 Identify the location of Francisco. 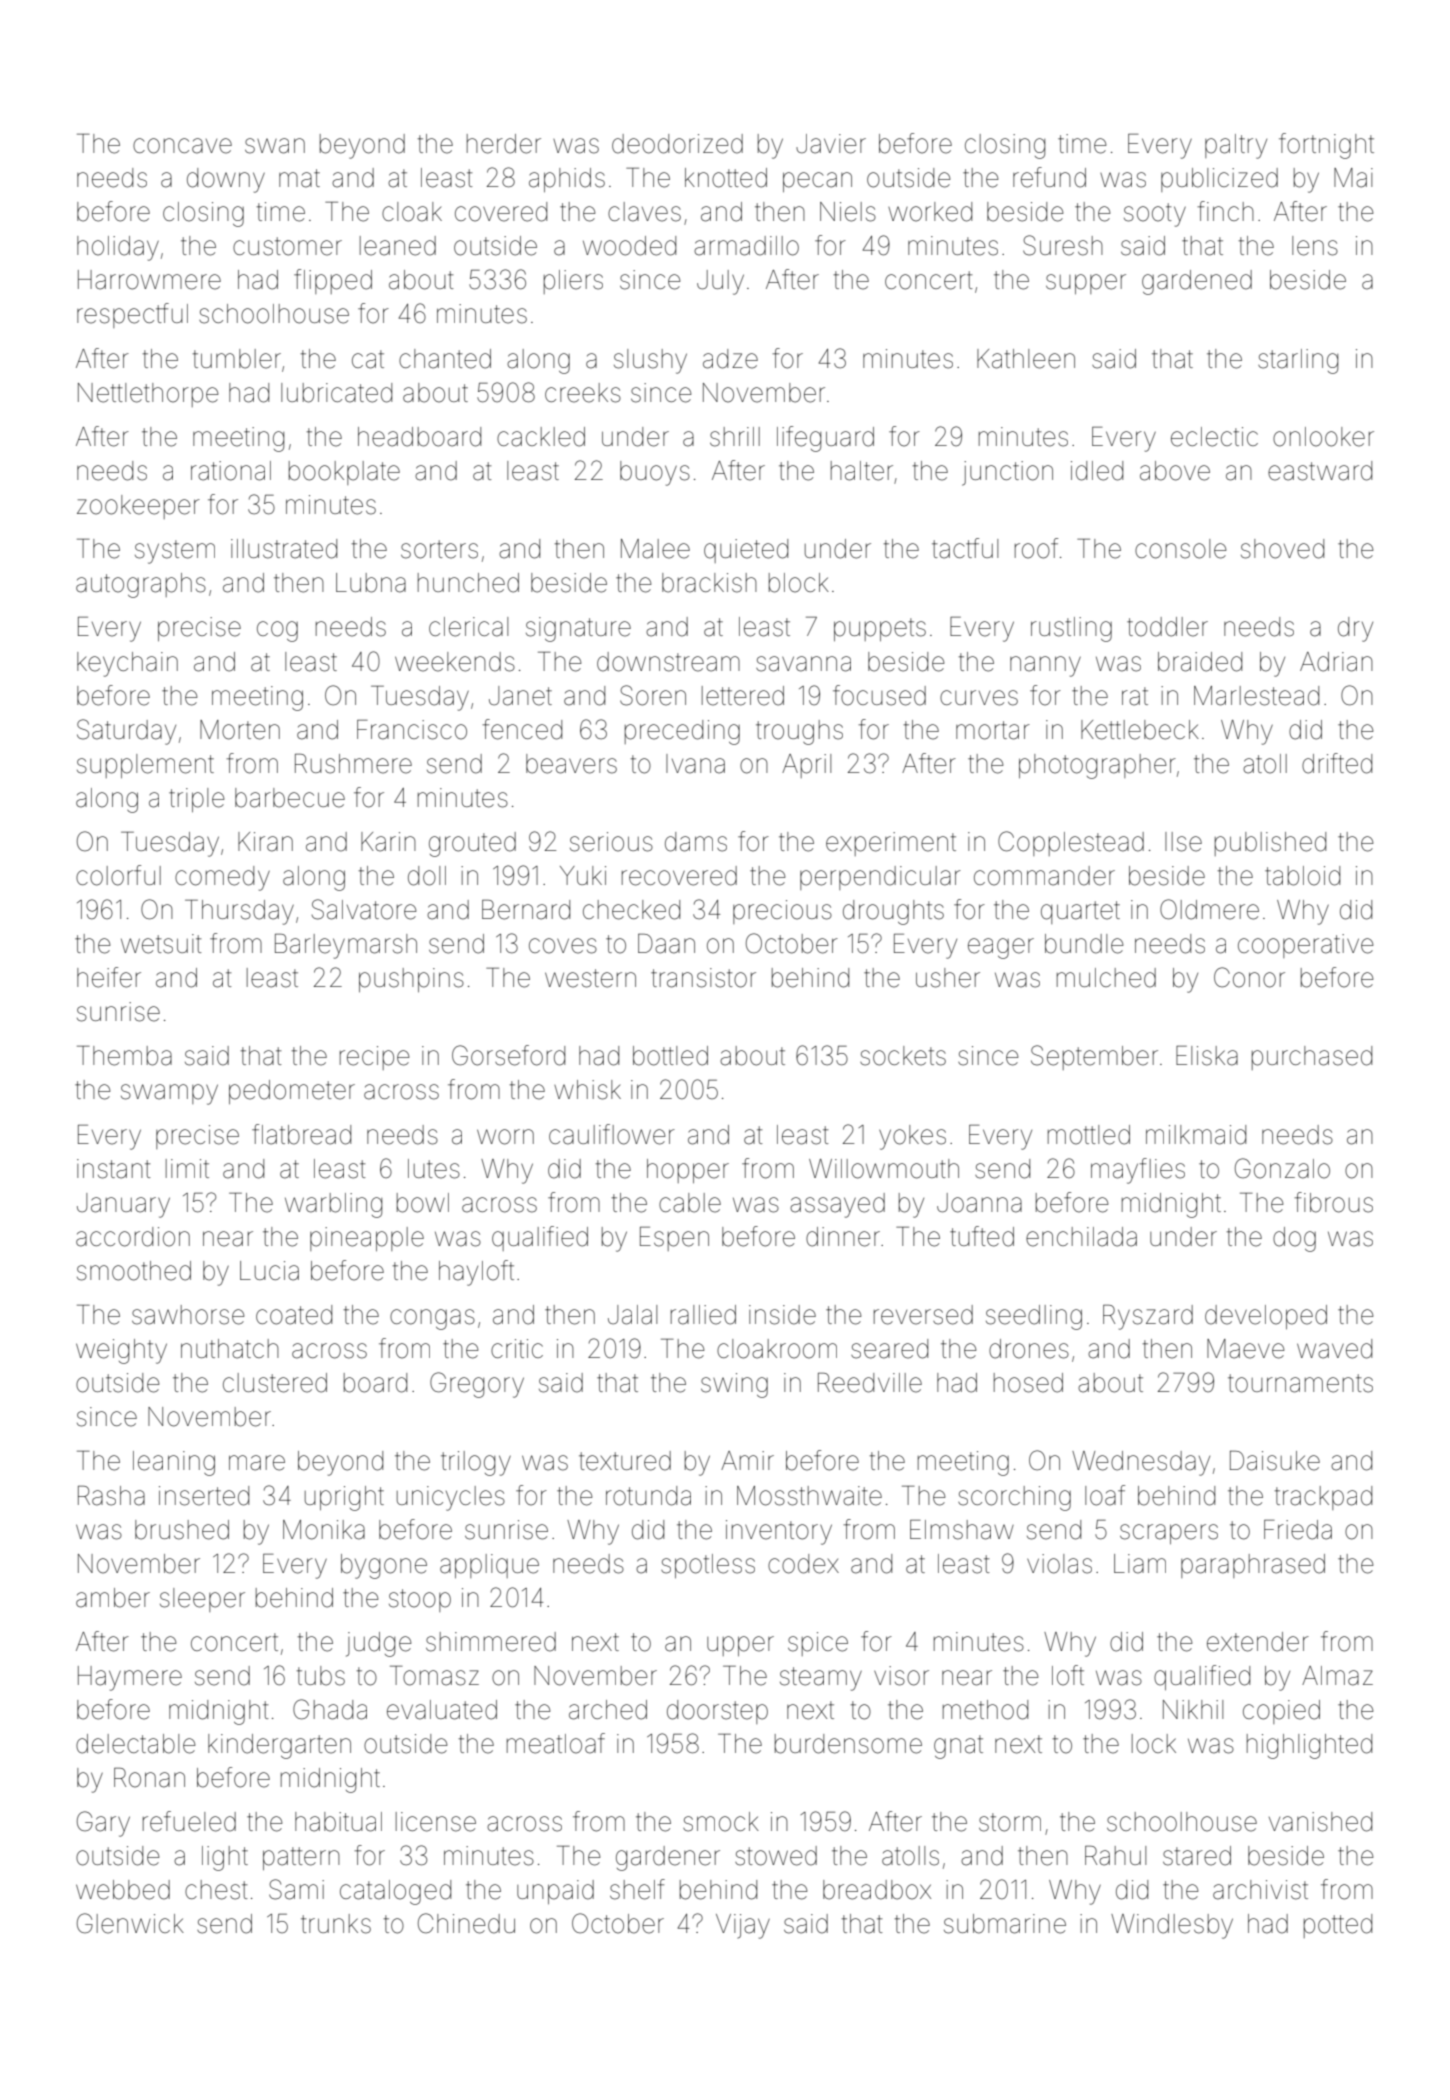
(412, 730).
